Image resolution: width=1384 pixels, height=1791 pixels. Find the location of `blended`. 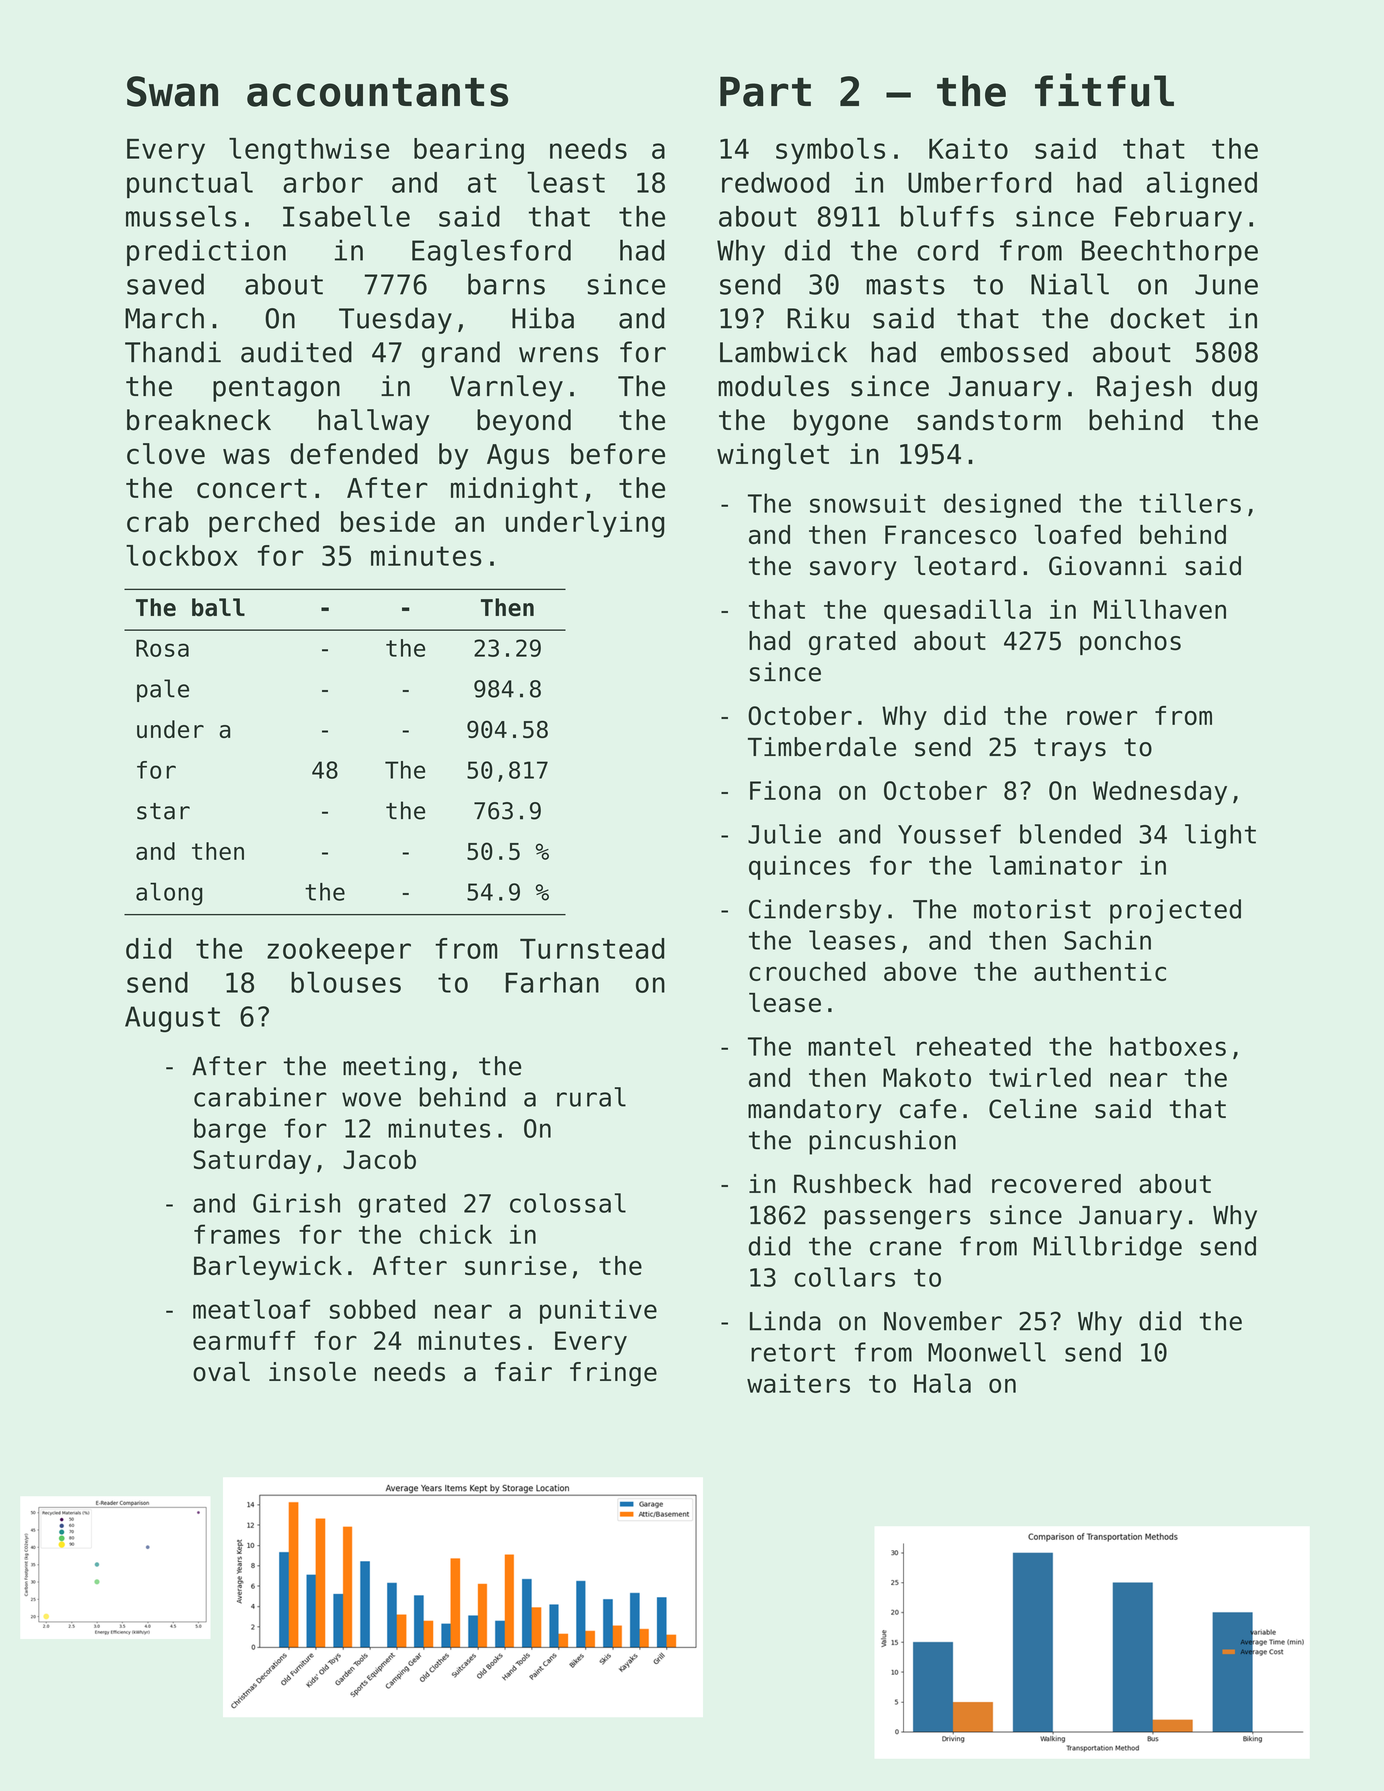

blended is located at coordinates (1070, 834).
